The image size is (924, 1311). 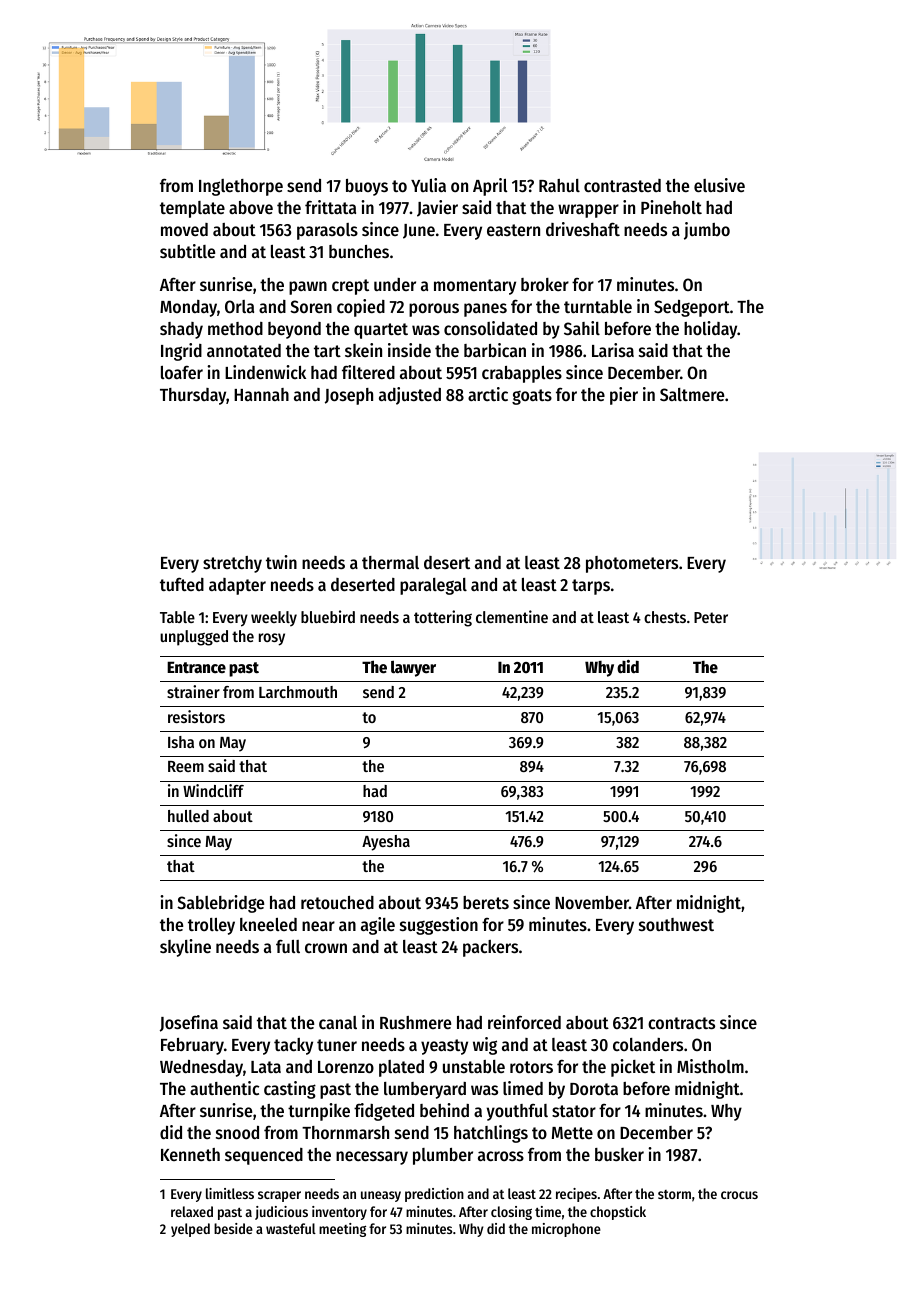 I want to click on goats, so click(x=532, y=397).
